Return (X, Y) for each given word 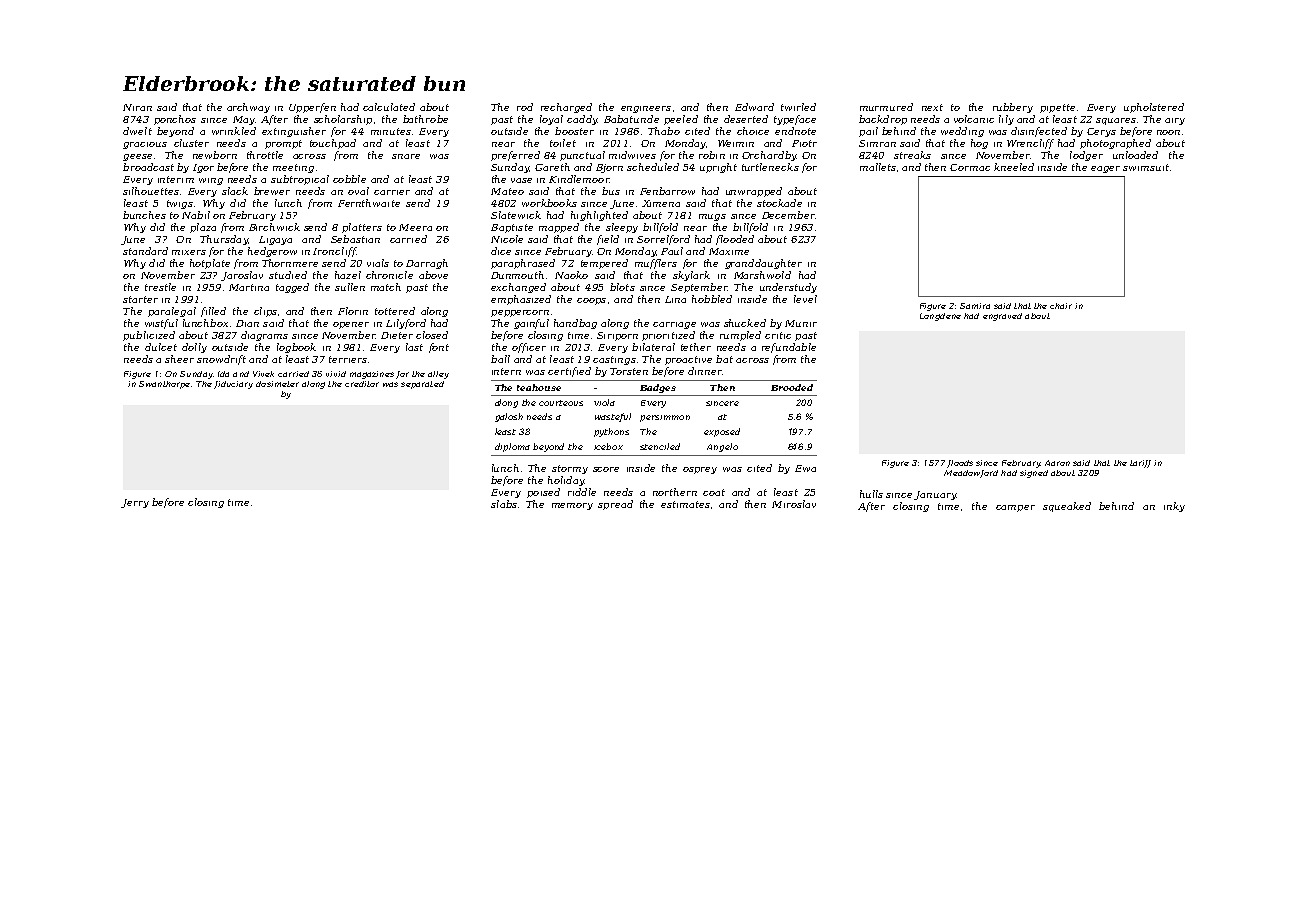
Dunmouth (517, 275)
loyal (551, 120)
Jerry (135, 503)
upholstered (1154, 108)
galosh (509, 417)
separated (422, 385)
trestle (160, 287)
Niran (137, 107)
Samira (975, 306)
